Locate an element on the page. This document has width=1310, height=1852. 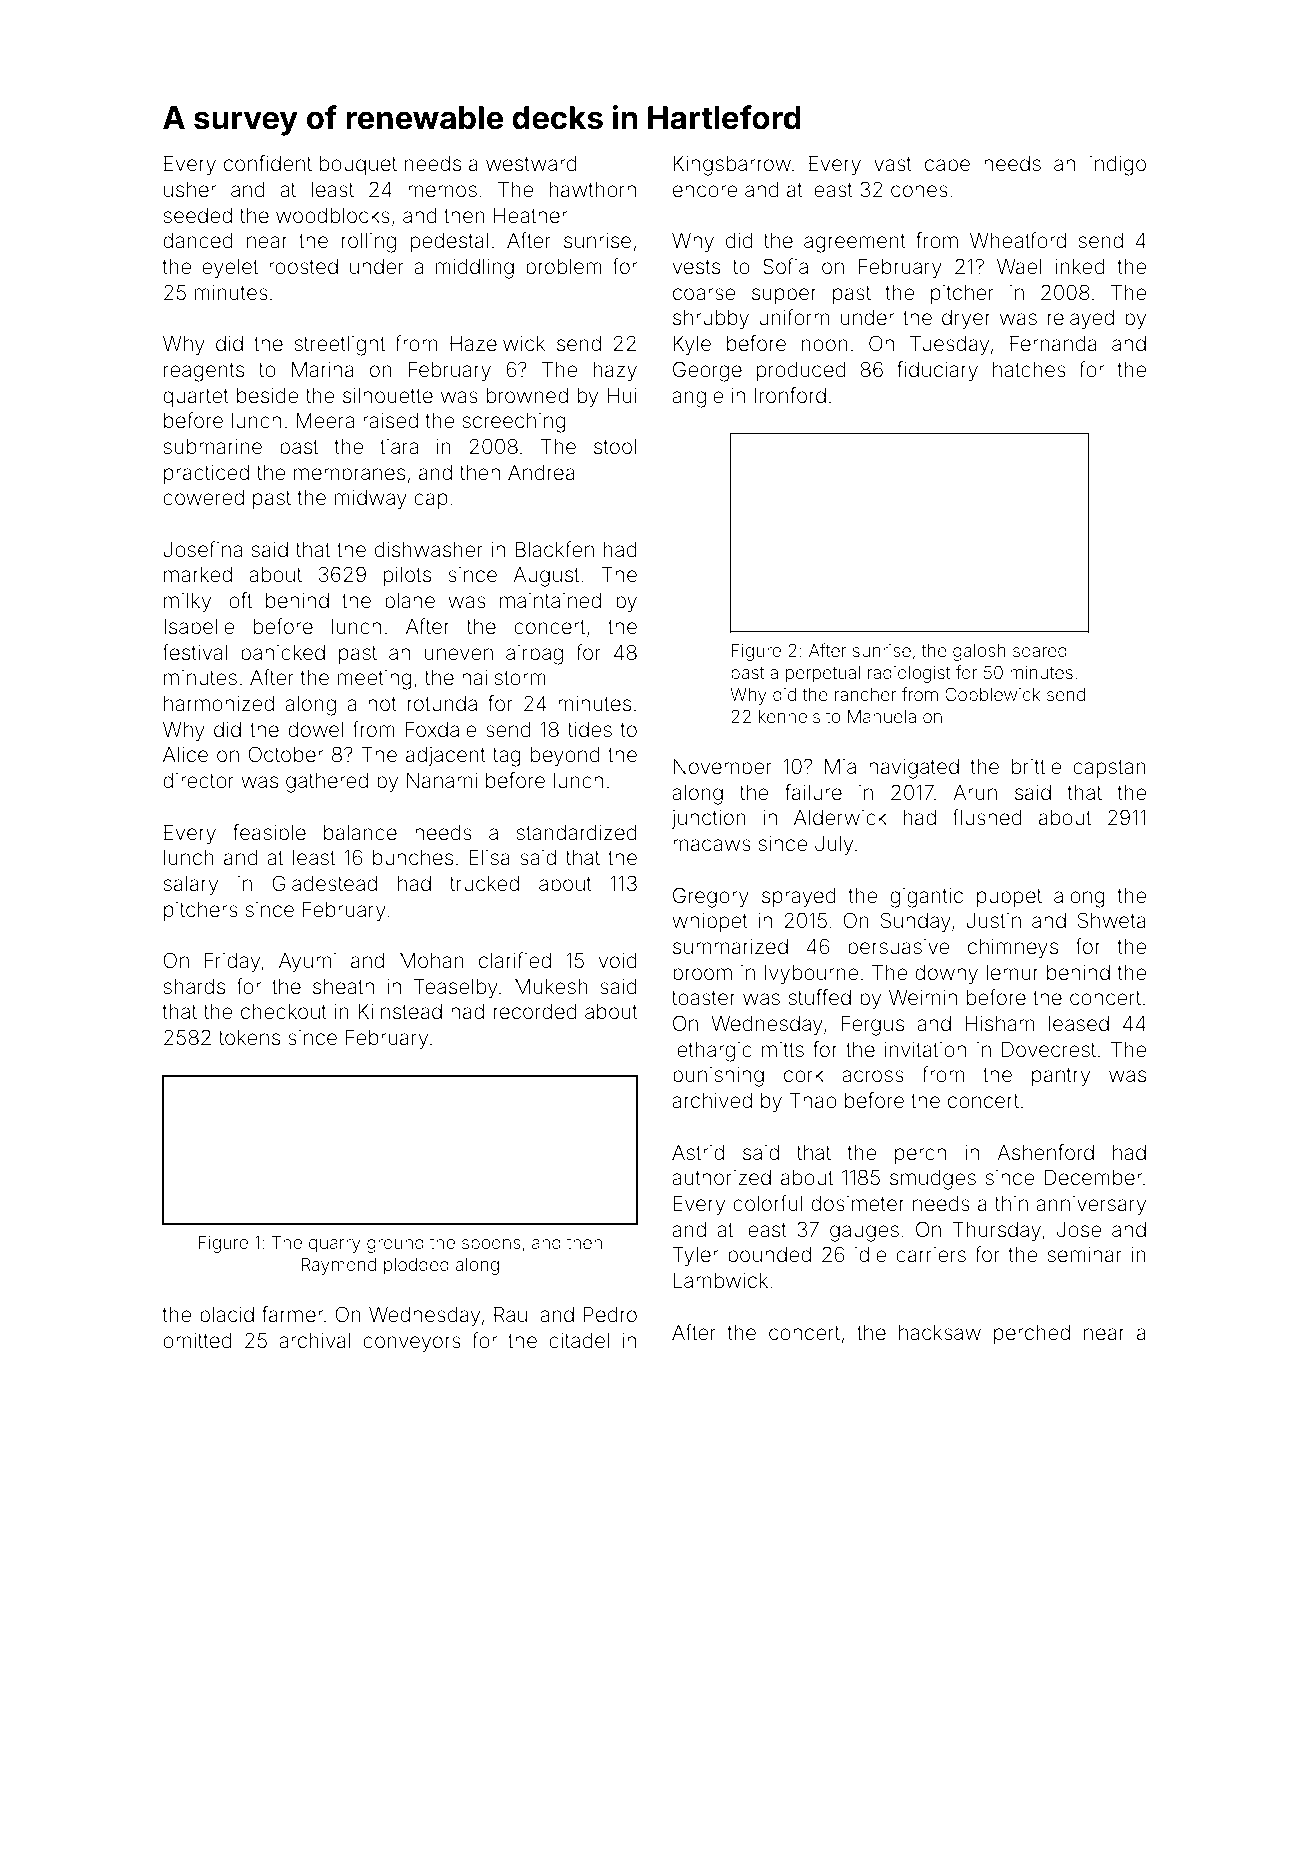
conveyors is located at coordinates (412, 1344).
